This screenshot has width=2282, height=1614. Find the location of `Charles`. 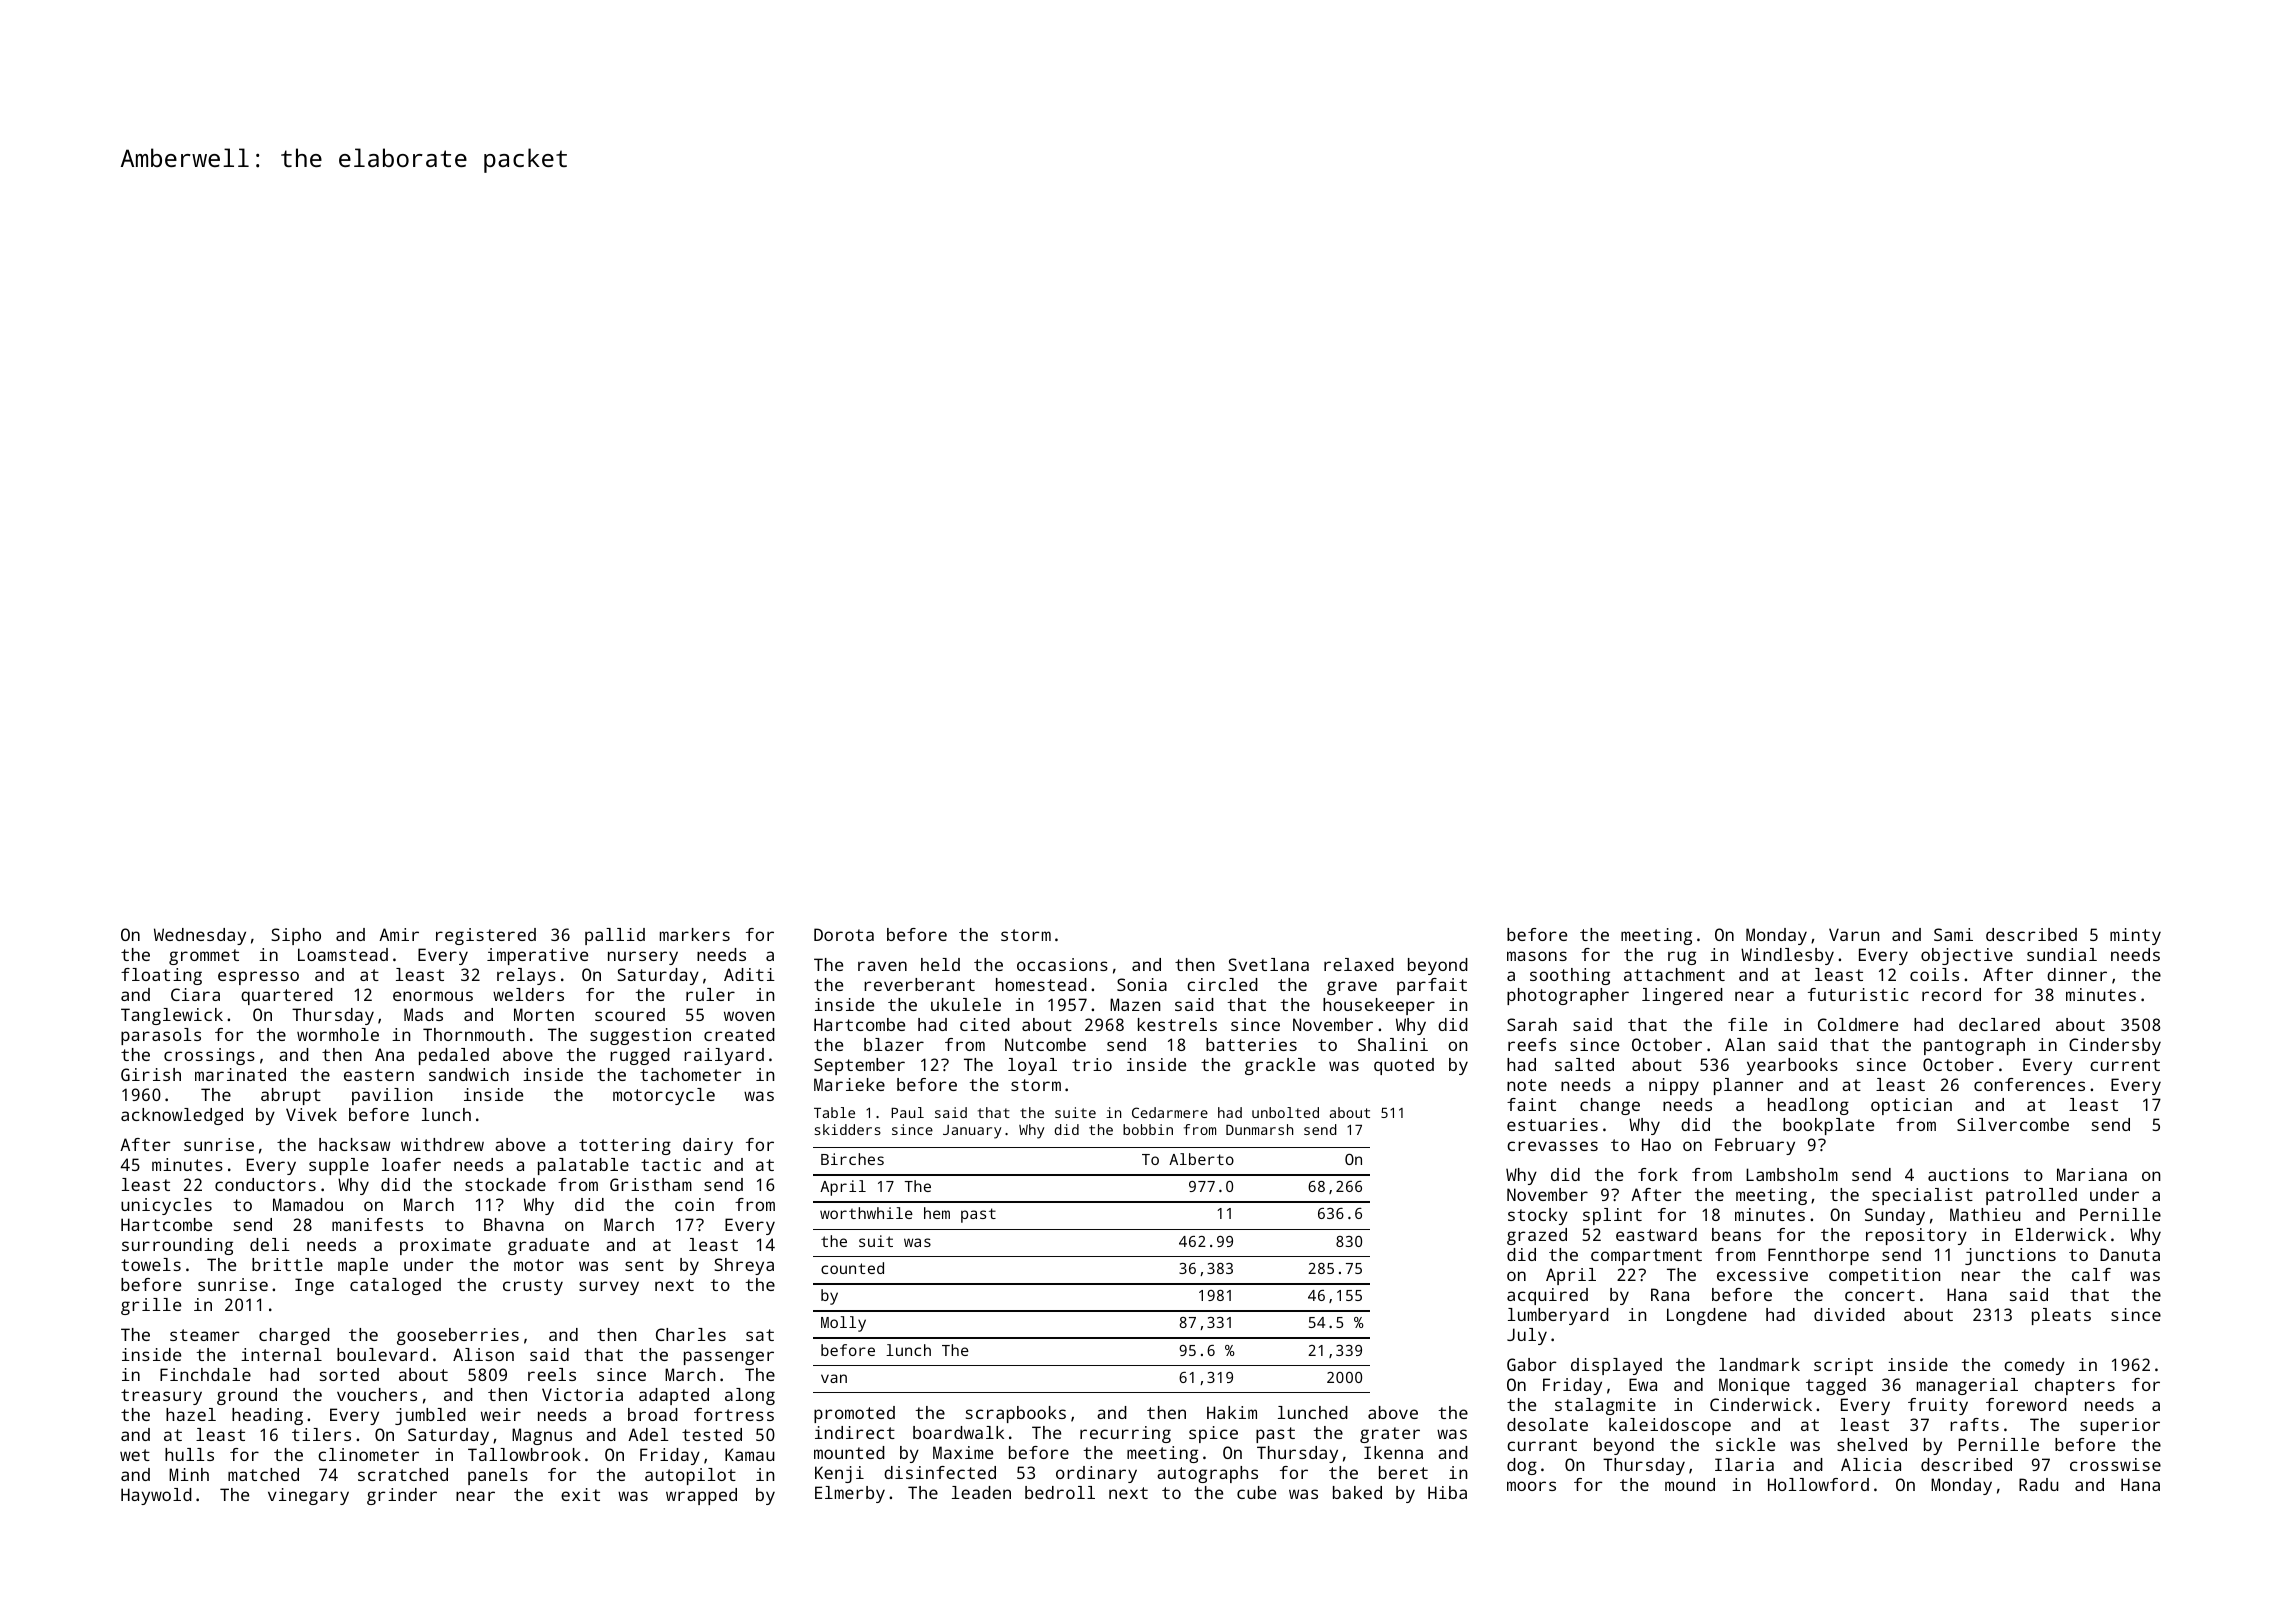

Charles is located at coordinates (691, 1334).
